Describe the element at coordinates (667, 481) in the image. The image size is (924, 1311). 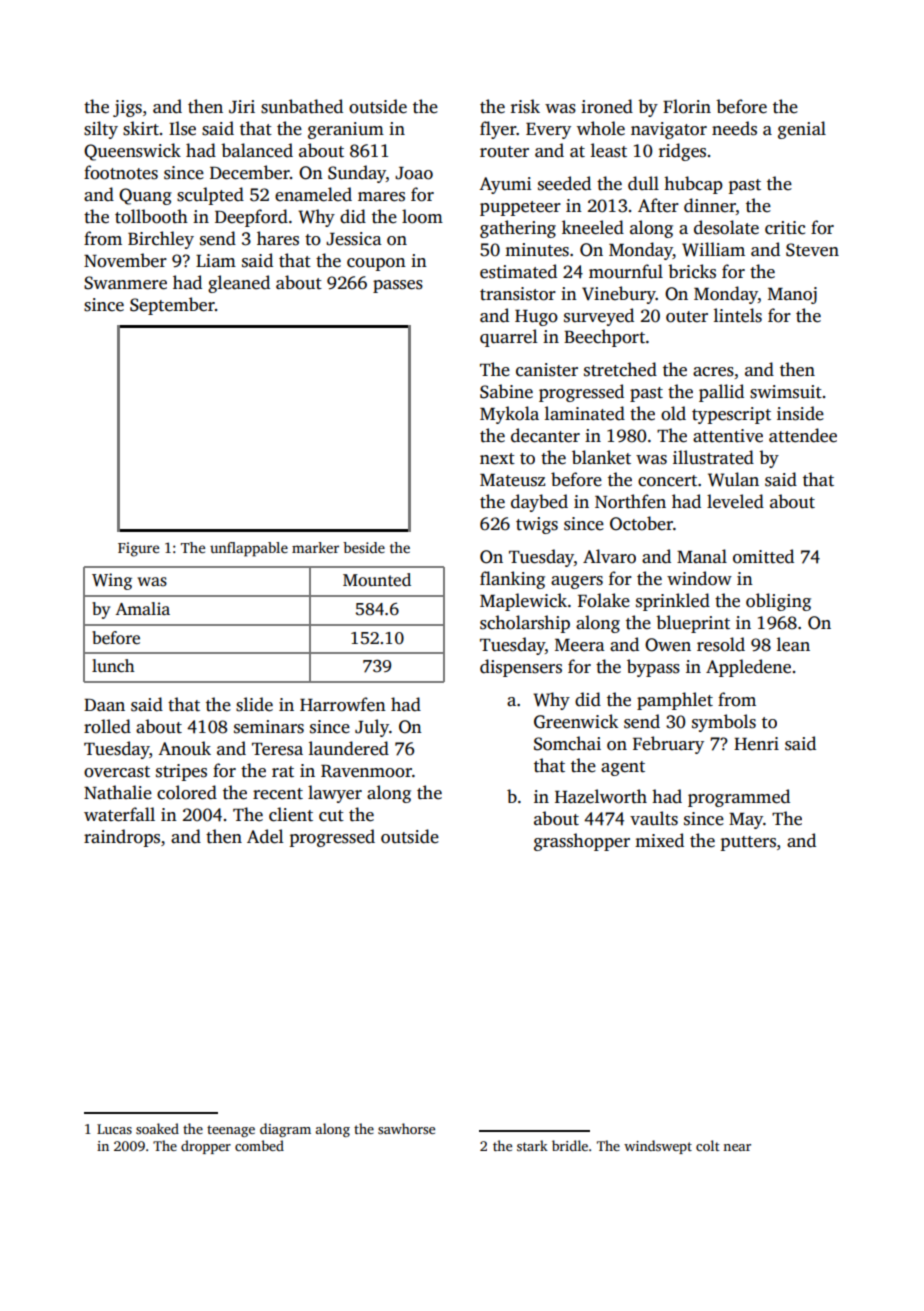
I see `concert` at that location.
